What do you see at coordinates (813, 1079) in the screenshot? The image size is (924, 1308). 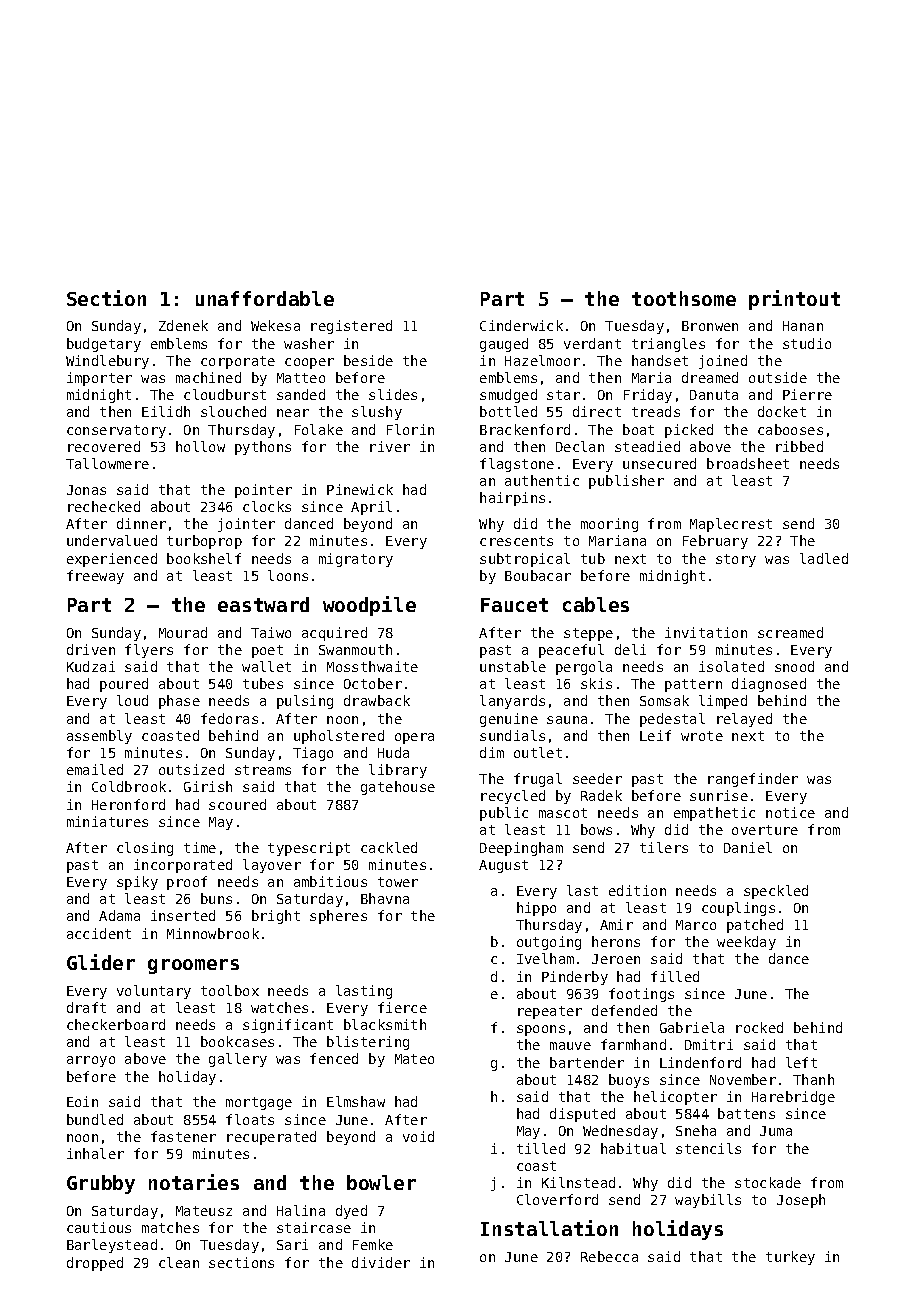 I see `Thanh` at bounding box center [813, 1079].
